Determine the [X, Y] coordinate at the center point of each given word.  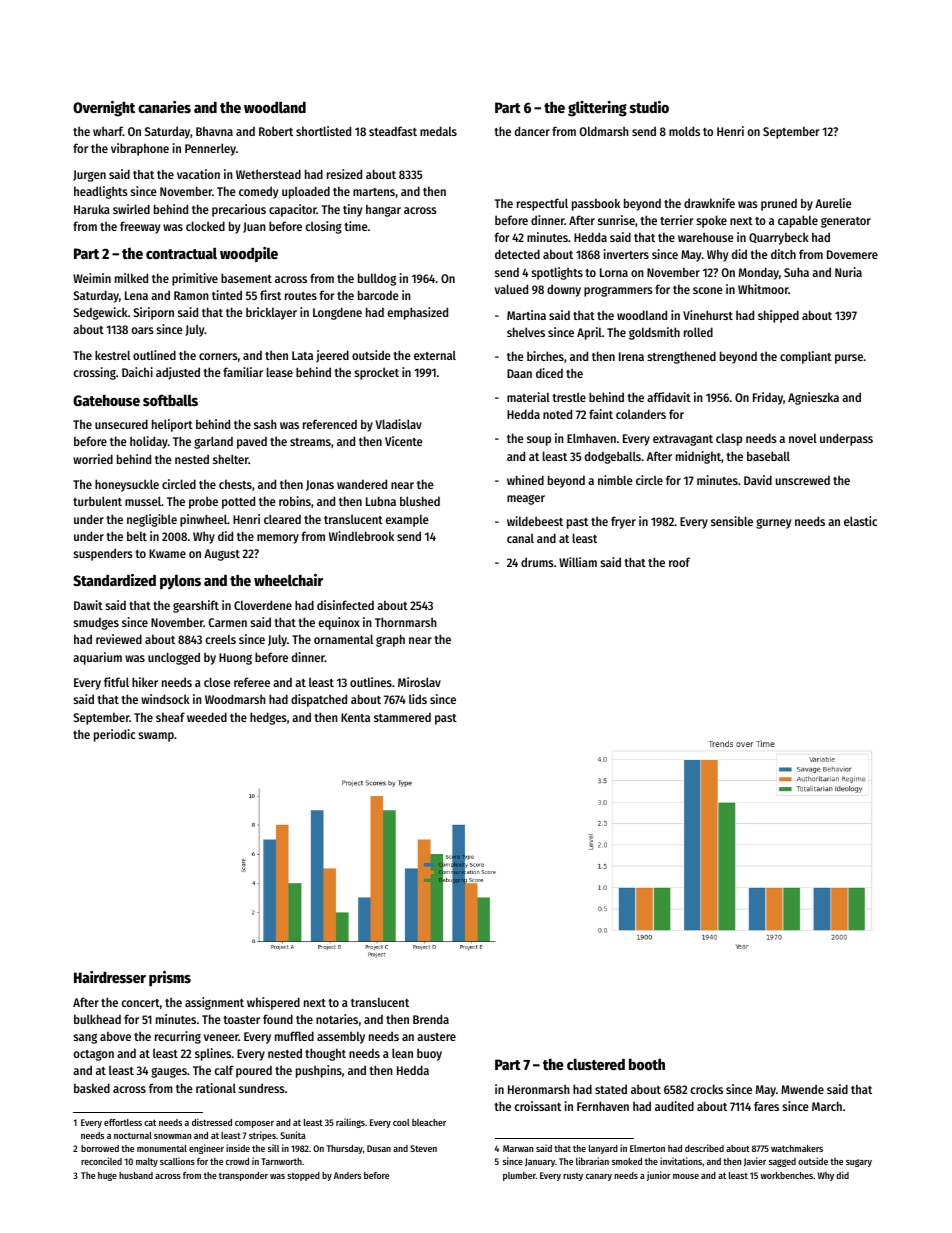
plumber [519, 1176]
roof [679, 562]
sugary [859, 1163]
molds [684, 131]
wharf [108, 131]
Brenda [431, 1019]
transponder [243, 1176]
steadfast [393, 131]
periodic [114, 735]
